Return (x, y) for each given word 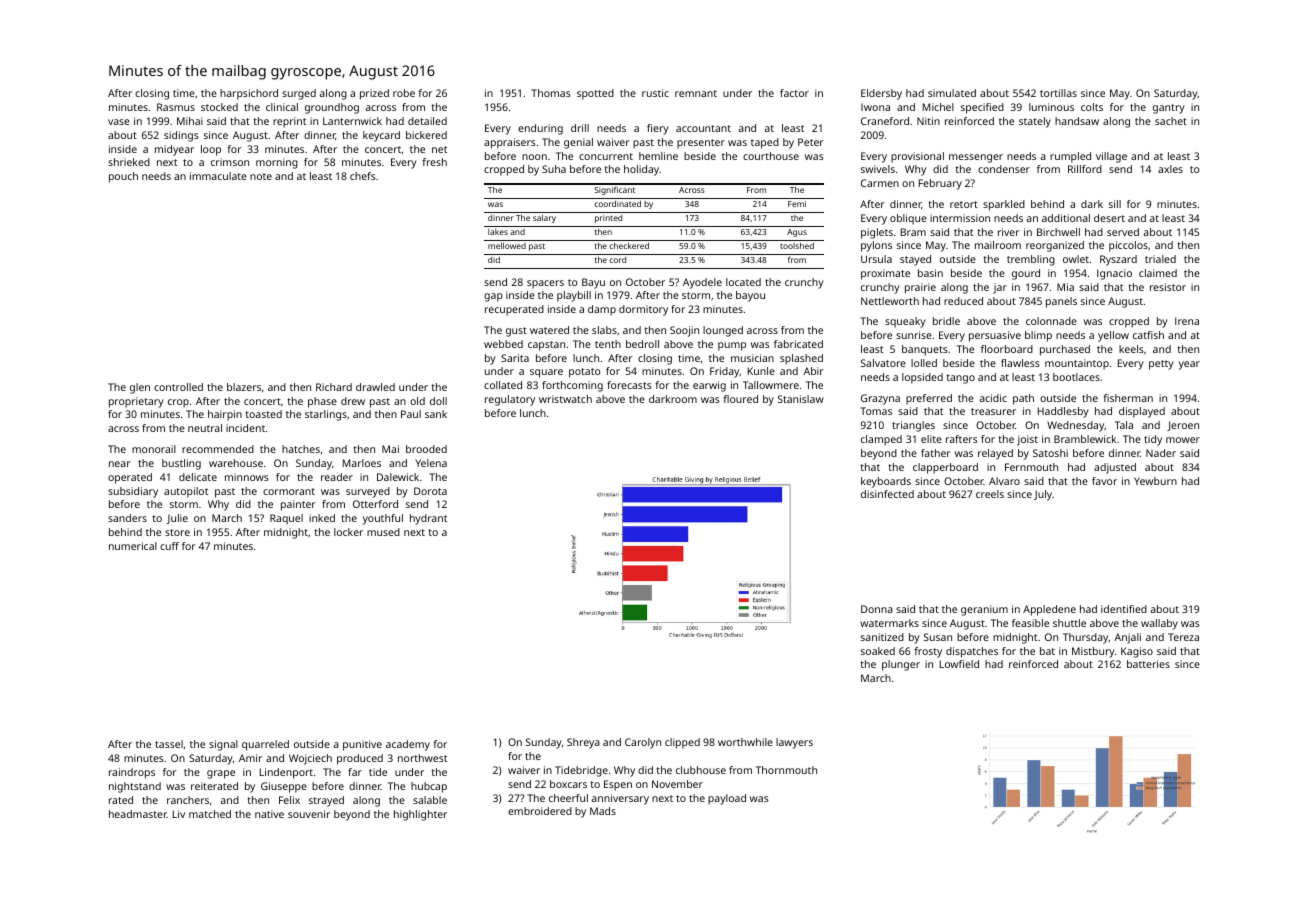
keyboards (886, 482)
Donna (877, 609)
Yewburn (1155, 481)
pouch (123, 177)
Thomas (550, 93)
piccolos (1128, 246)
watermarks (889, 623)
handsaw (1077, 121)
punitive (362, 745)
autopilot (186, 492)
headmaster (138, 814)
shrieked (129, 162)
